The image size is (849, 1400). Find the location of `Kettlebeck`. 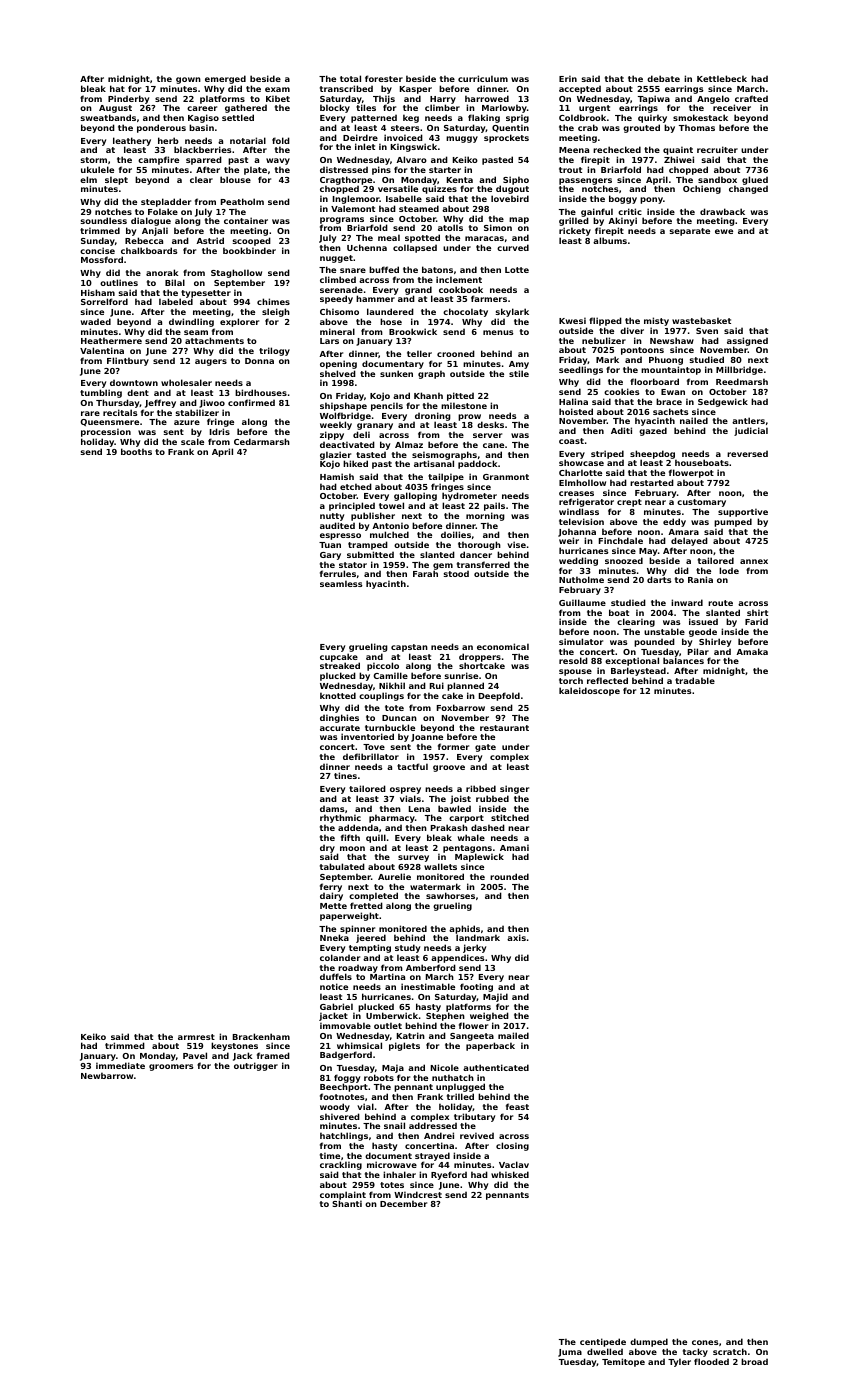

Kettlebeck is located at coordinates (722, 78).
